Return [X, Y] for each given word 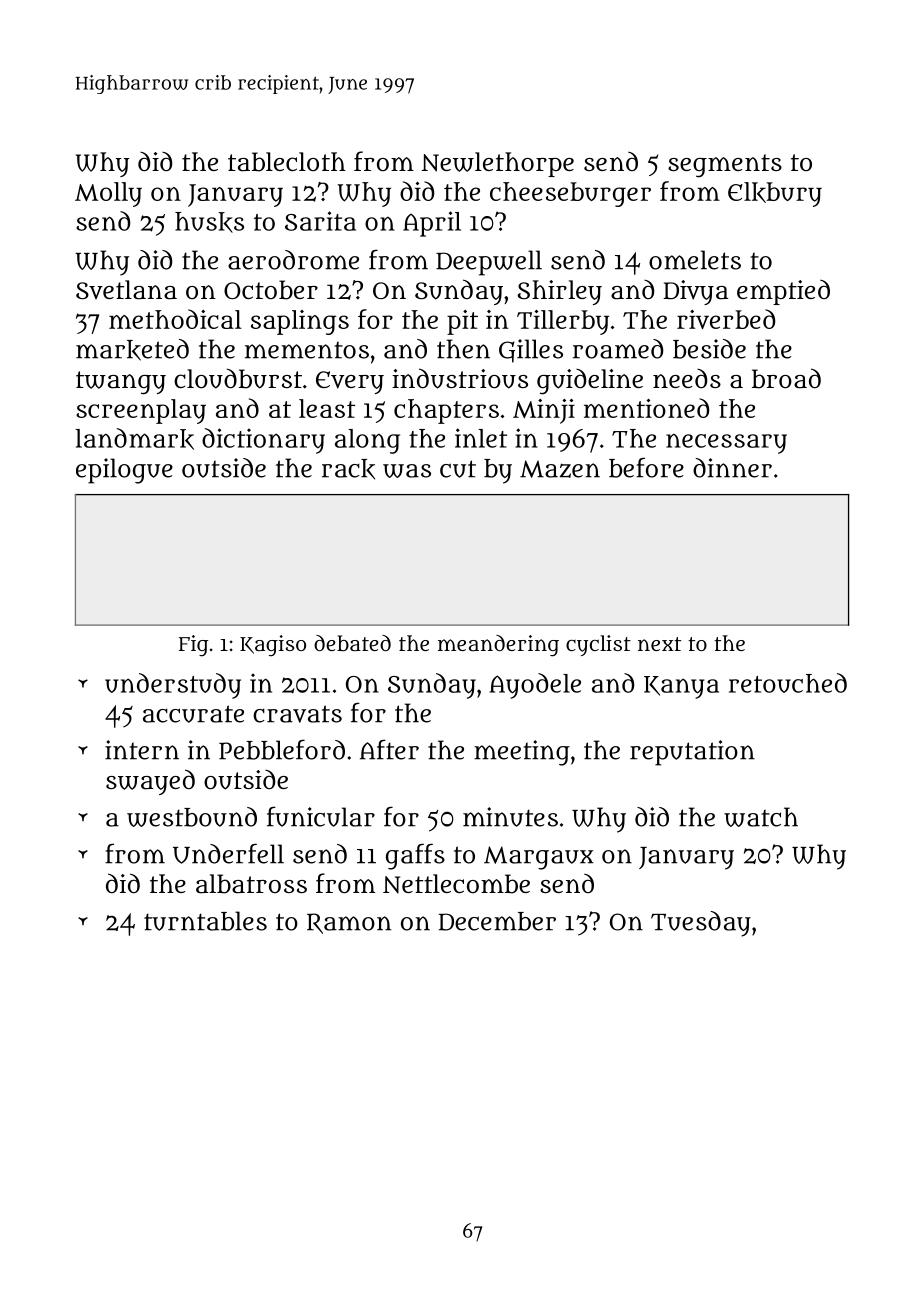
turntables [205, 921]
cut [458, 469]
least [327, 408]
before [646, 467]
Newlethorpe [498, 164]
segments [725, 166]
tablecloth [287, 162]
